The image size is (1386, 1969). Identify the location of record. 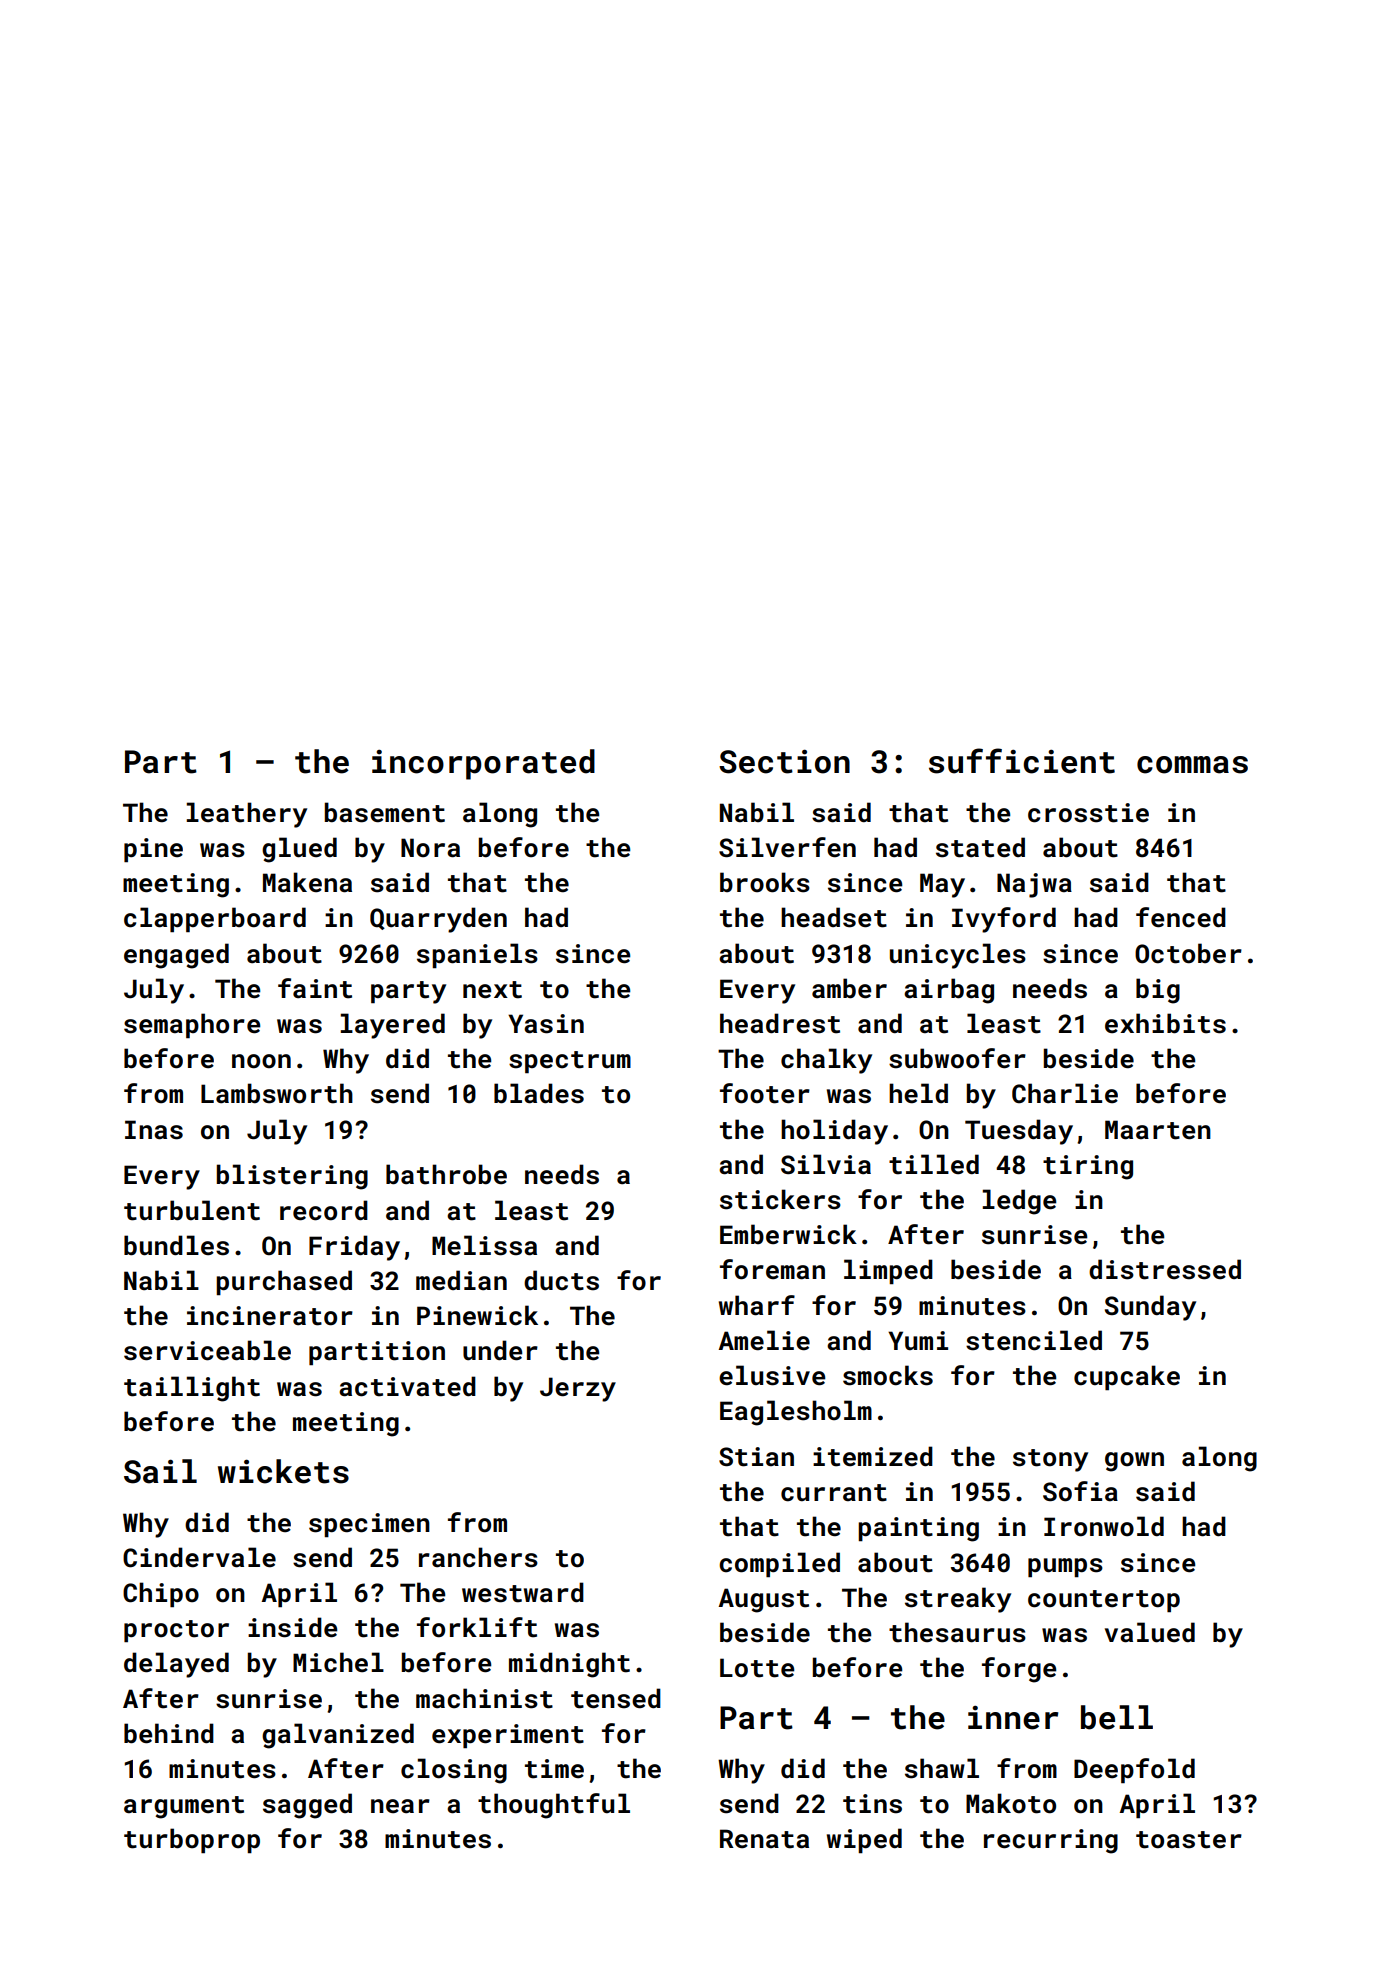
(324, 1210).
